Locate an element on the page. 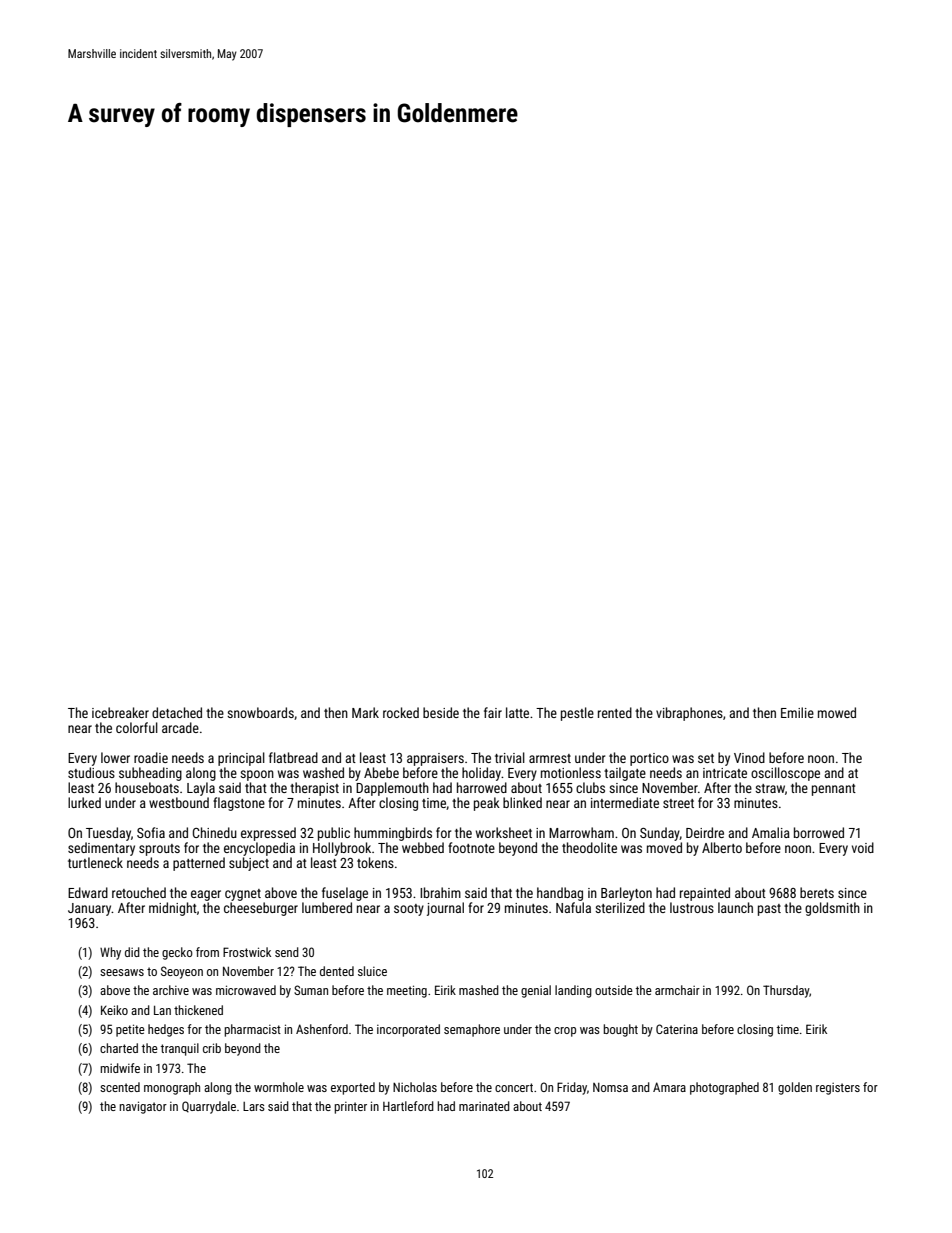  Thursday is located at coordinates (786, 991).
